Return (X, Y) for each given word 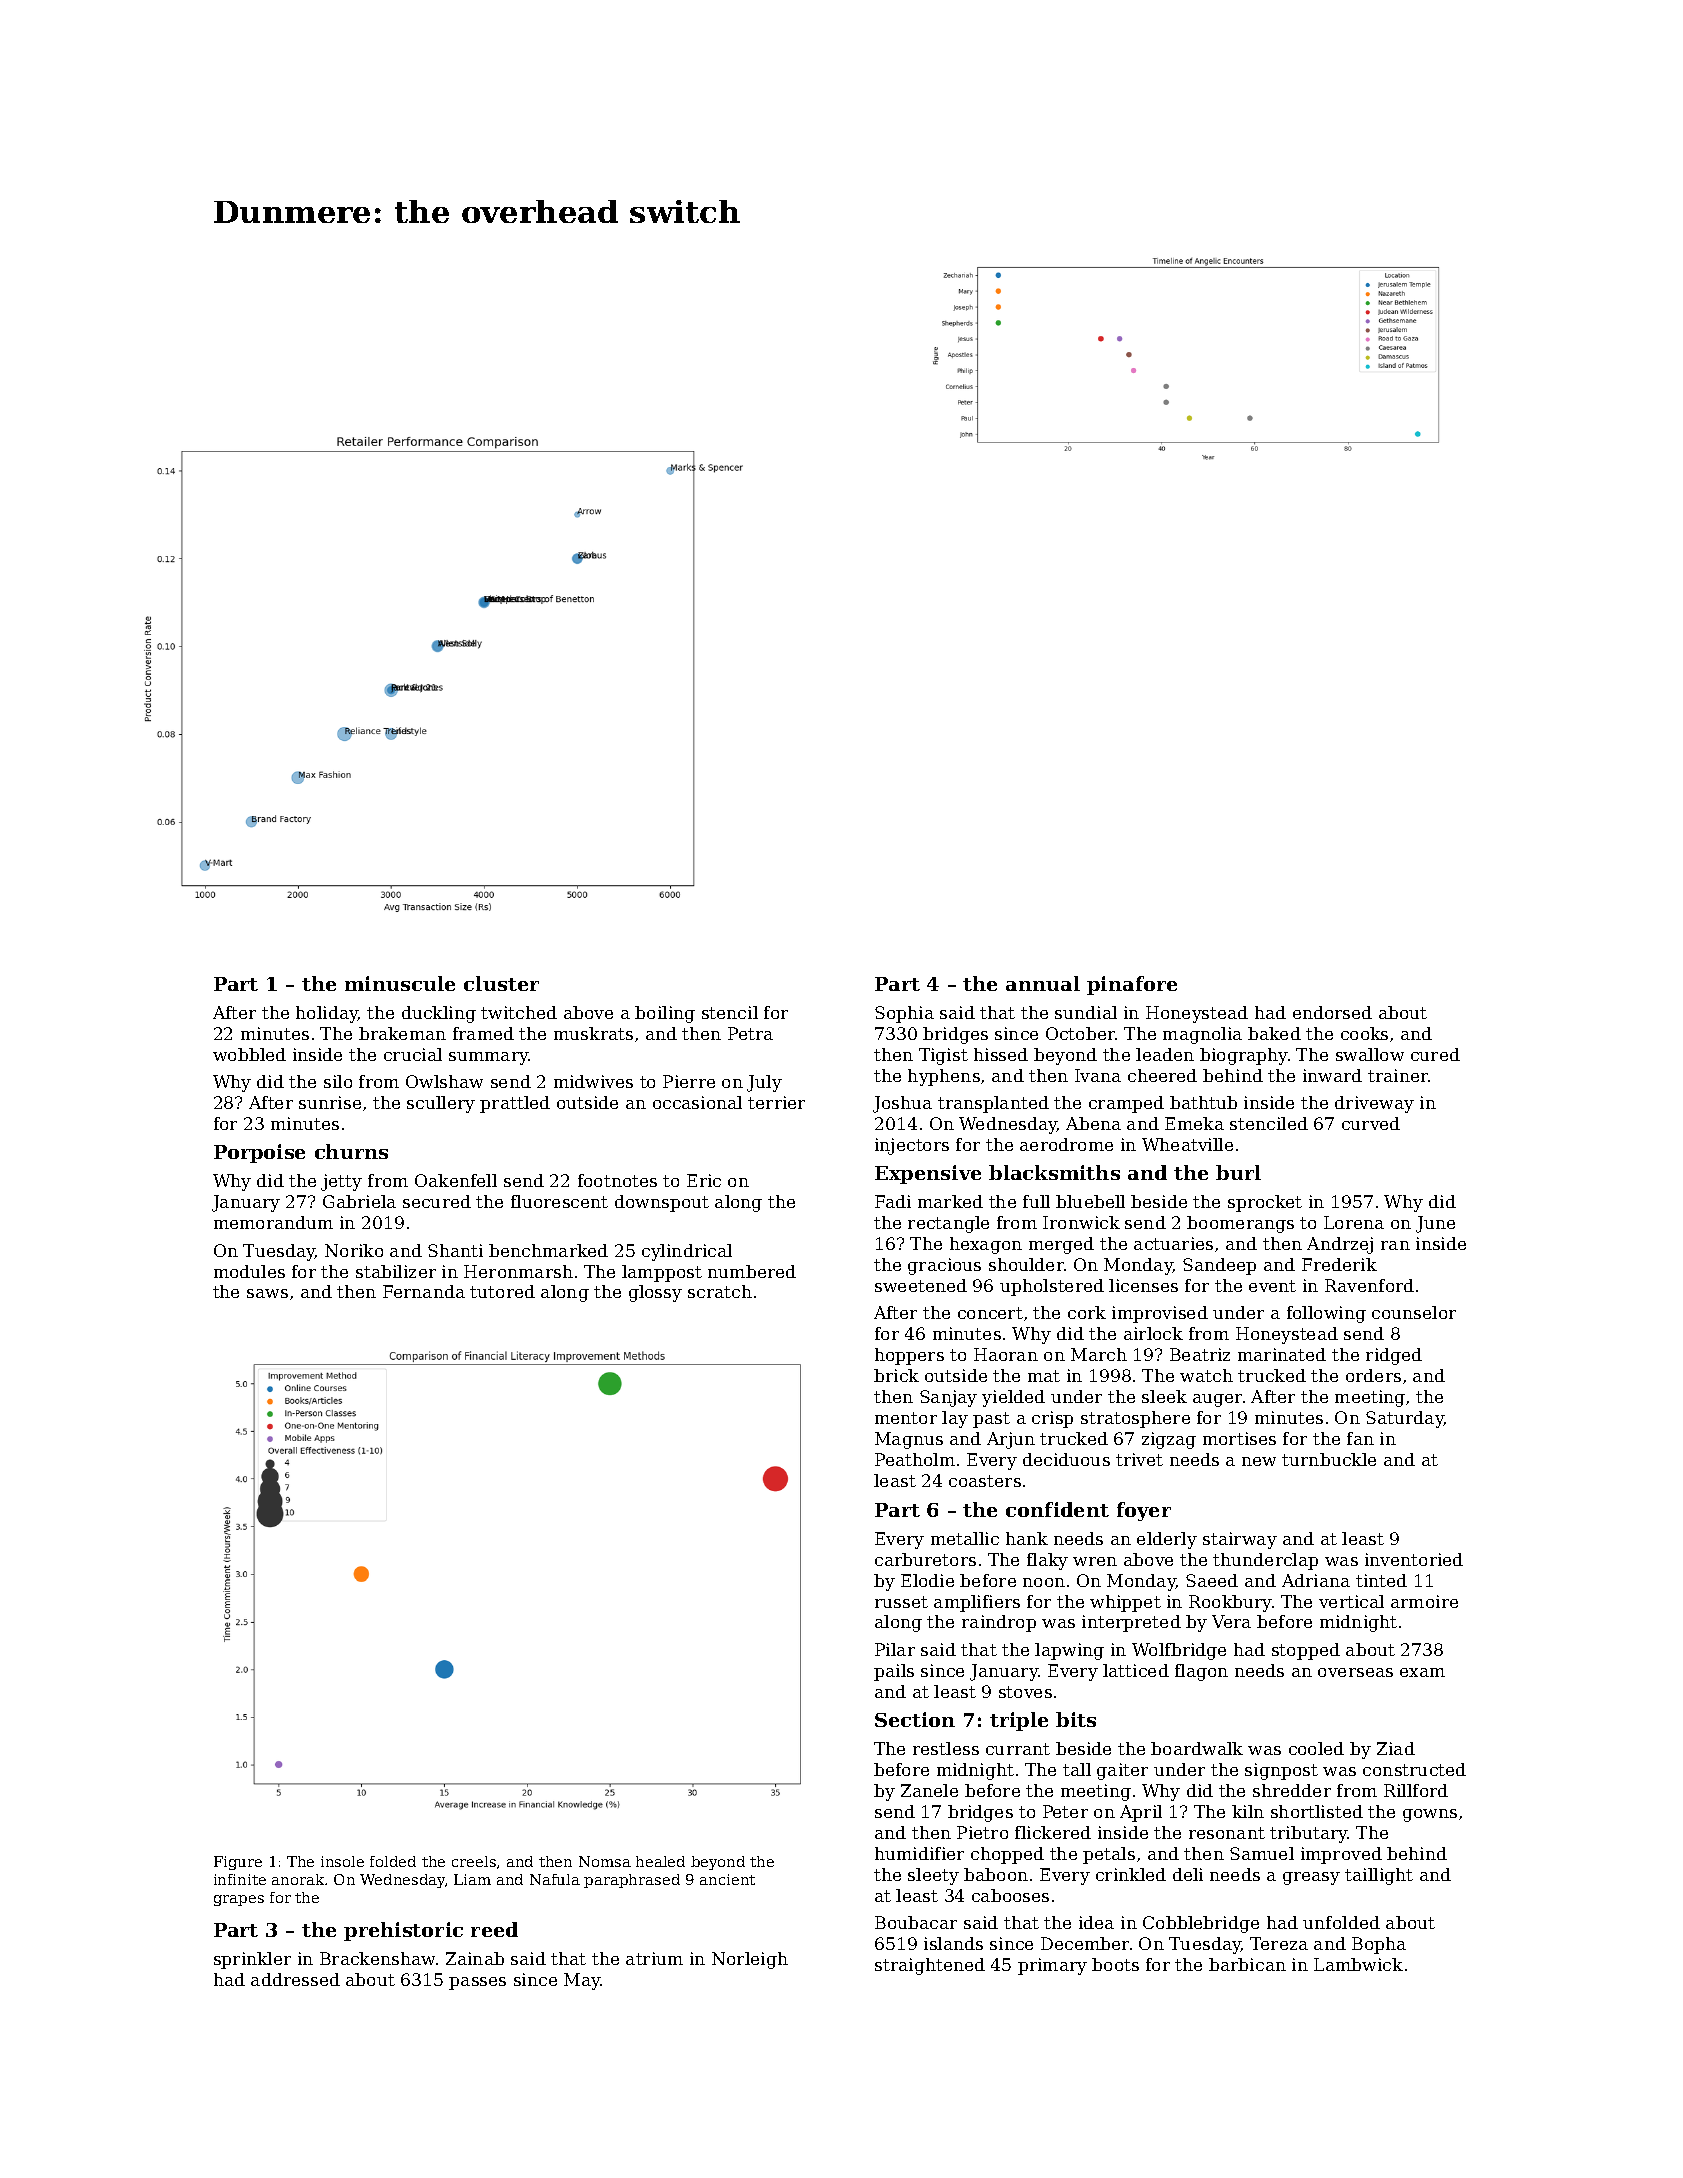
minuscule (400, 983)
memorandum (273, 1222)
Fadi (893, 1201)
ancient (727, 1879)
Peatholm (915, 1459)
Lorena (1354, 1222)
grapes (239, 1900)
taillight (1379, 1876)
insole (342, 1861)
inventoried (1414, 1559)
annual (1043, 983)
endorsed (1332, 1012)
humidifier (919, 1853)
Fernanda (424, 1291)
